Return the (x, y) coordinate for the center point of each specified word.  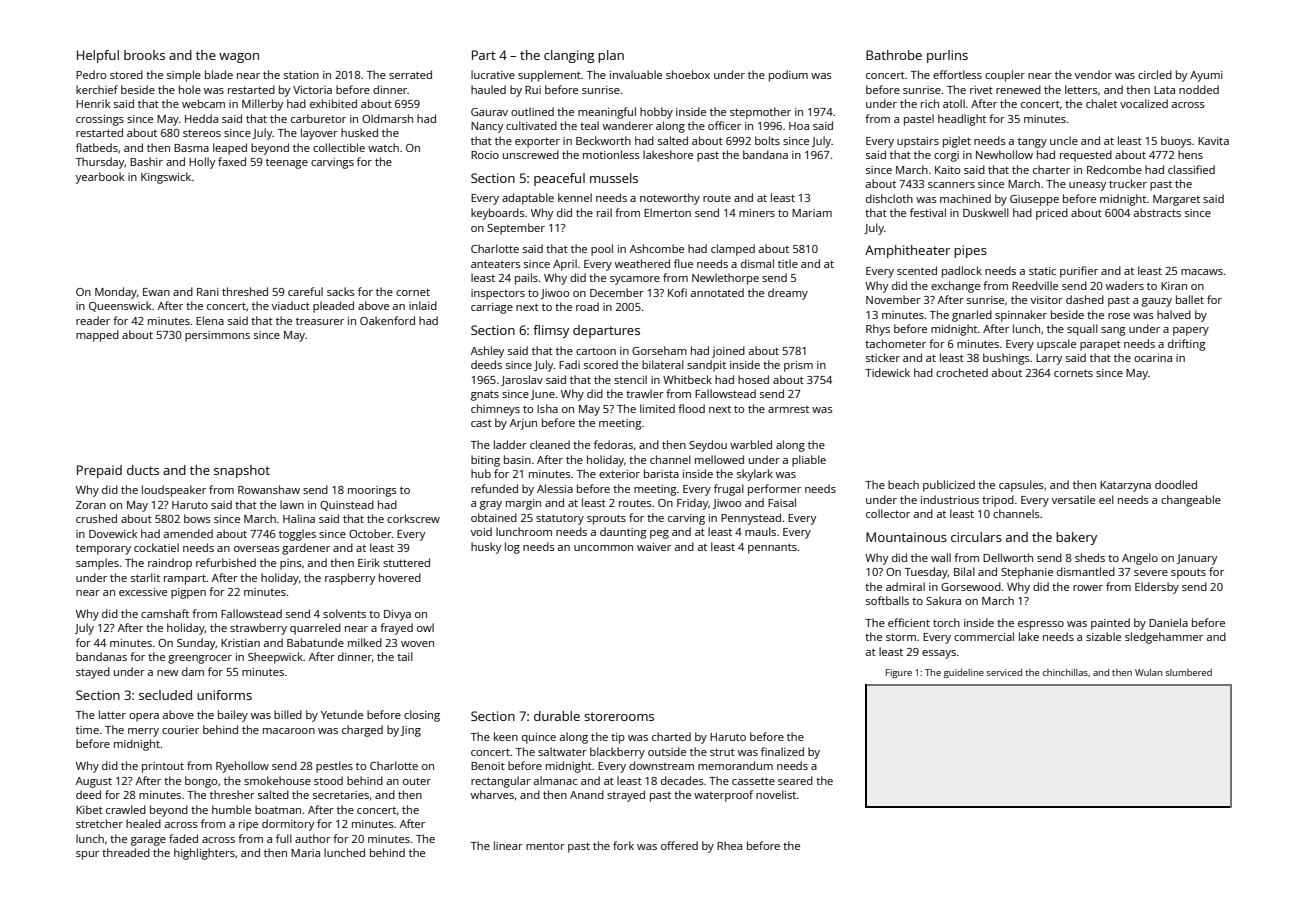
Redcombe (1114, 169)
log (512, 548)
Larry (1049, 359)
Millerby (262, 105)
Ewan (156, 292)
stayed (93, 673)
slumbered (1189, 672)
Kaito (947, 170)
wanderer (628, 125)
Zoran (91, 505)
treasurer (320, 321)
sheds (1090, 557)
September (516, 229)
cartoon (596, 351)
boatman (278, 809)
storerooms (619, 716)
